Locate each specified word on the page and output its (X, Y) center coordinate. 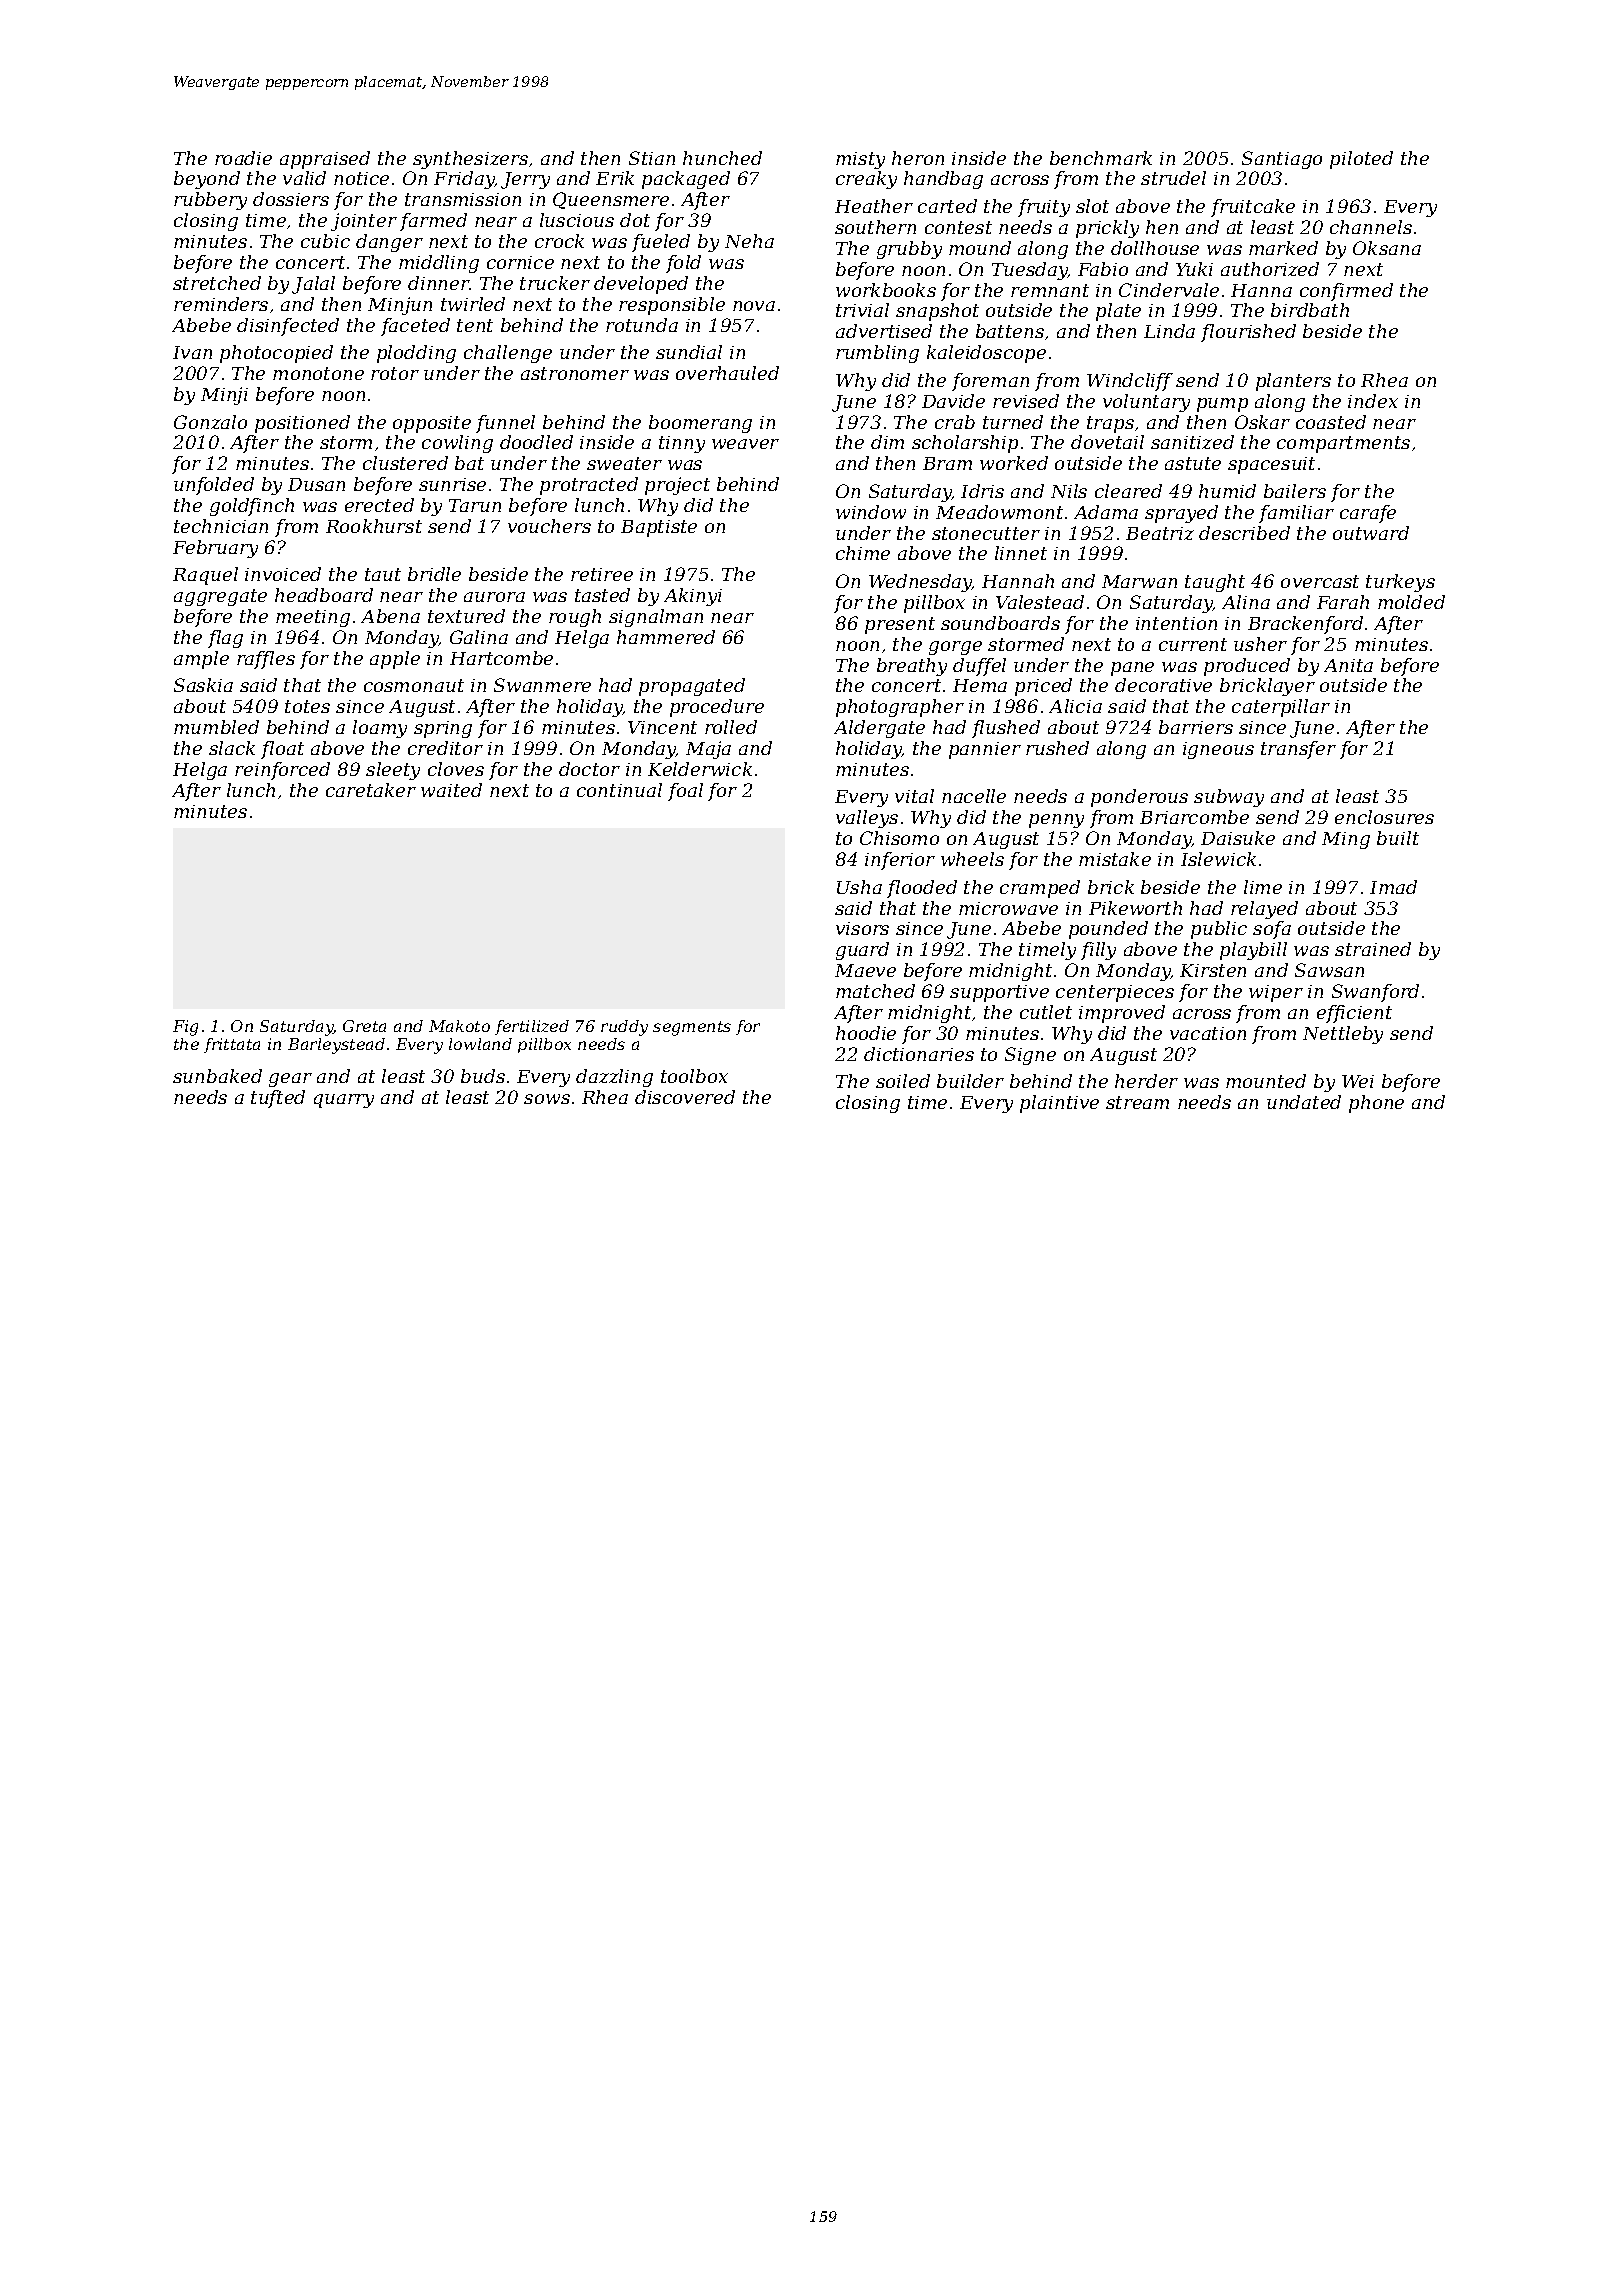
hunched (722, 158)
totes (307, 706)
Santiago (1282, 160)
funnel (505, 424)
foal (685, 792)
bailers (1295, 491)
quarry (344, 1101)
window (871, 512)
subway (1229, 798)
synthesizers (470, 160)
